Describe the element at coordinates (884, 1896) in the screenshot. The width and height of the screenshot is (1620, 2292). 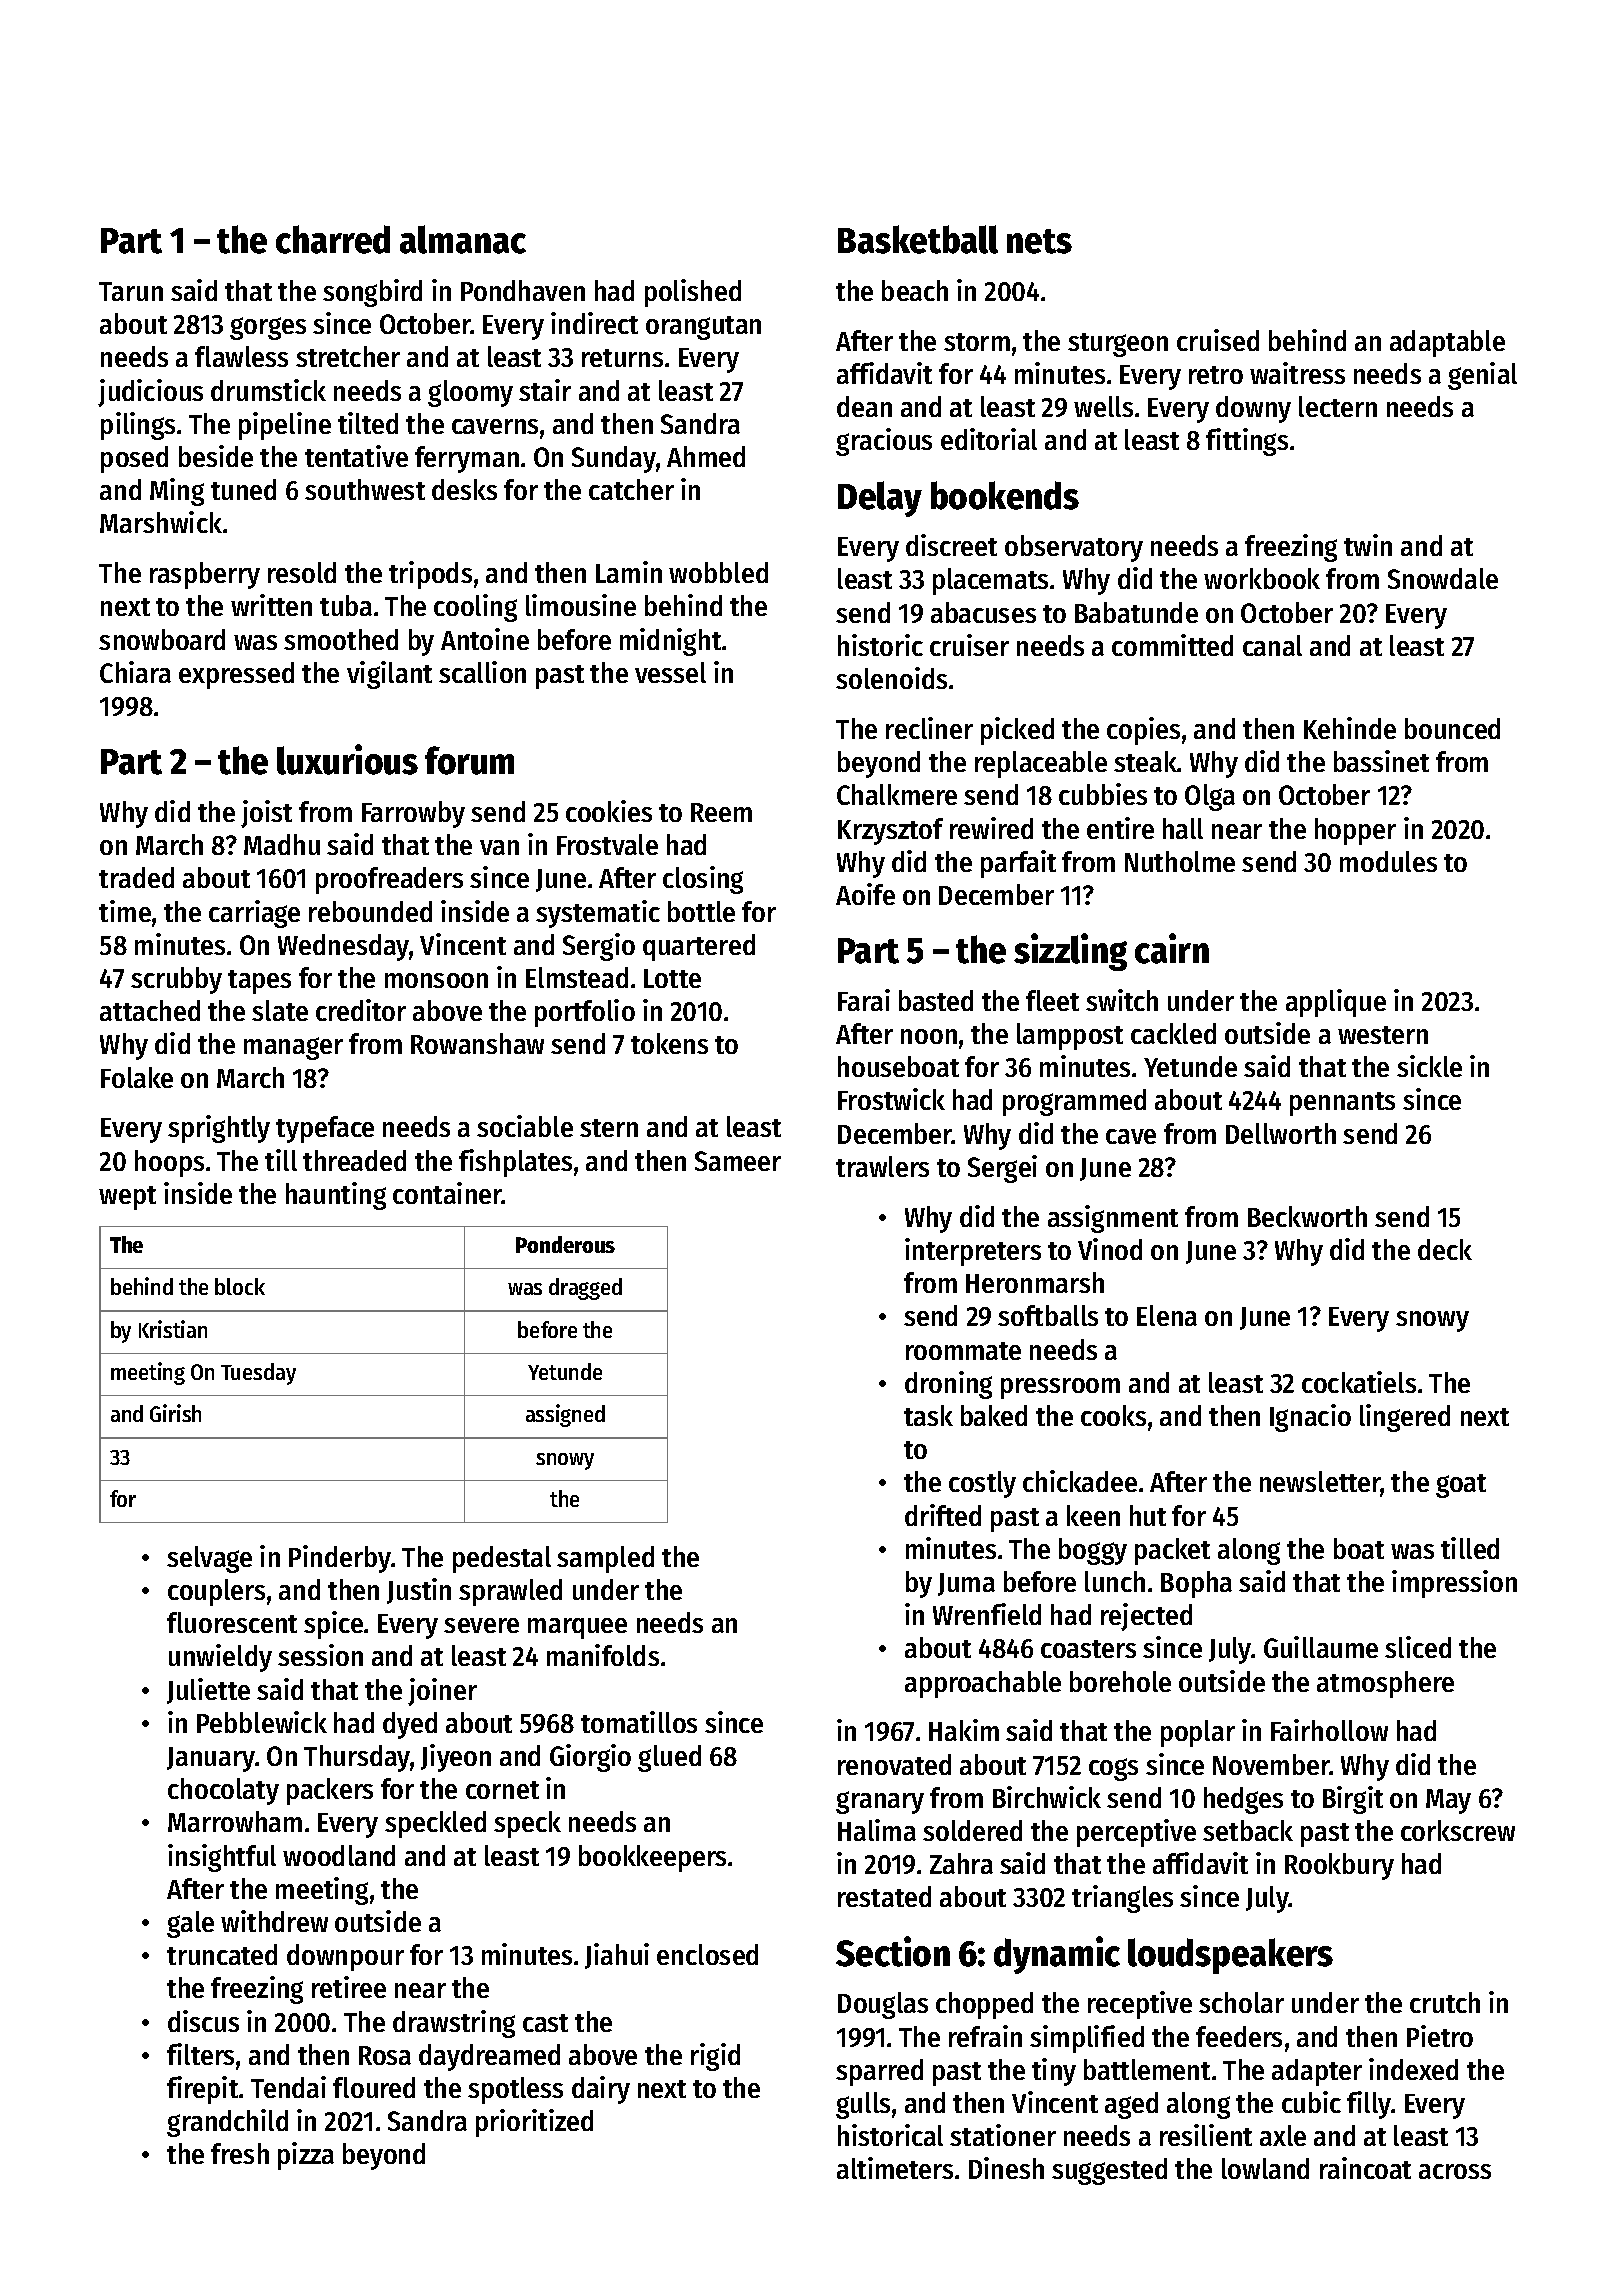
I see `restated` at that location.
